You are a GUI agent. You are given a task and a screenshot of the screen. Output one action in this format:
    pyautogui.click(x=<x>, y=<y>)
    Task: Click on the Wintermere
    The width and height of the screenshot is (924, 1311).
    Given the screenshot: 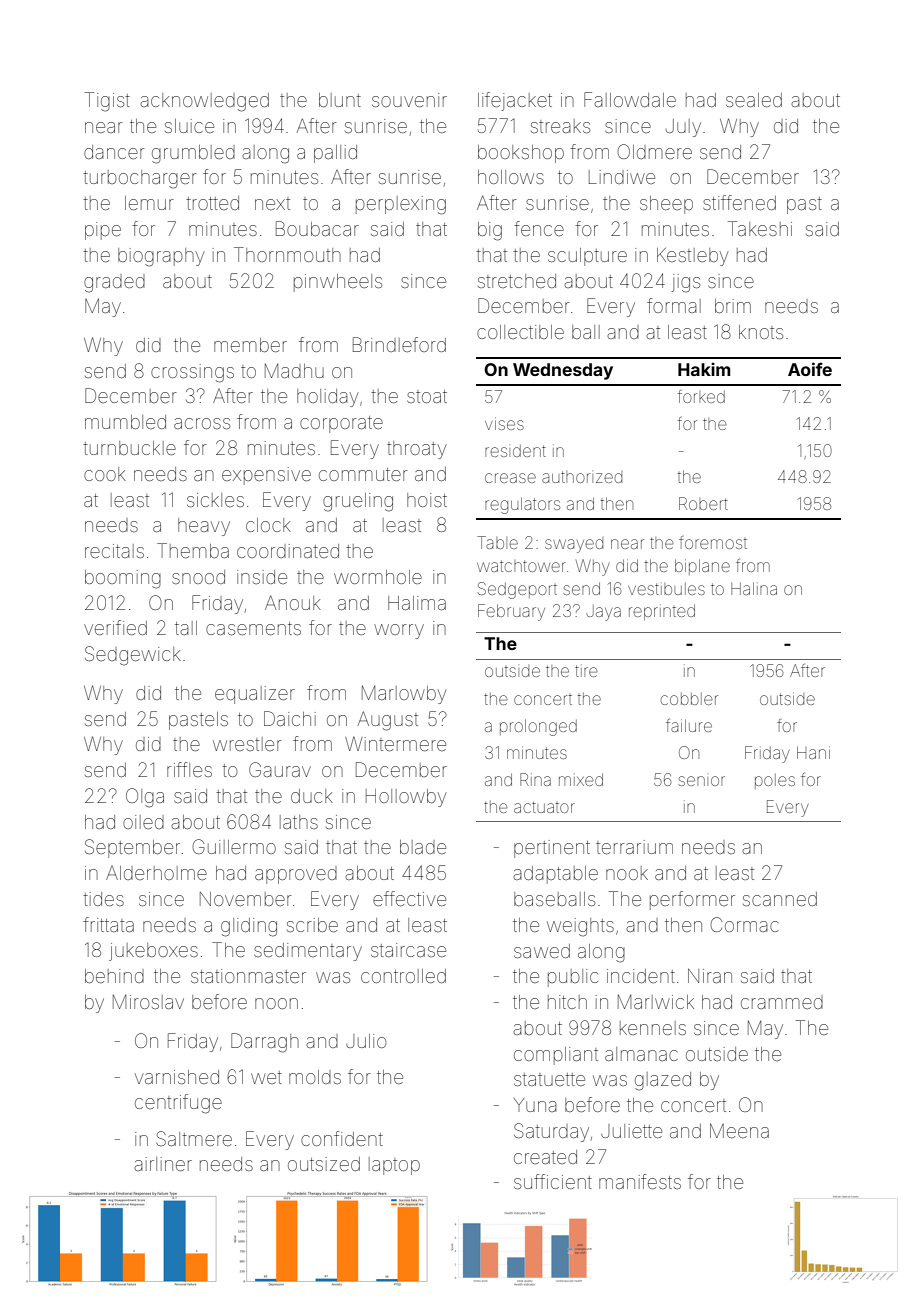 What is the action you would take?
    pyautogui.click(x=395, y=744)
